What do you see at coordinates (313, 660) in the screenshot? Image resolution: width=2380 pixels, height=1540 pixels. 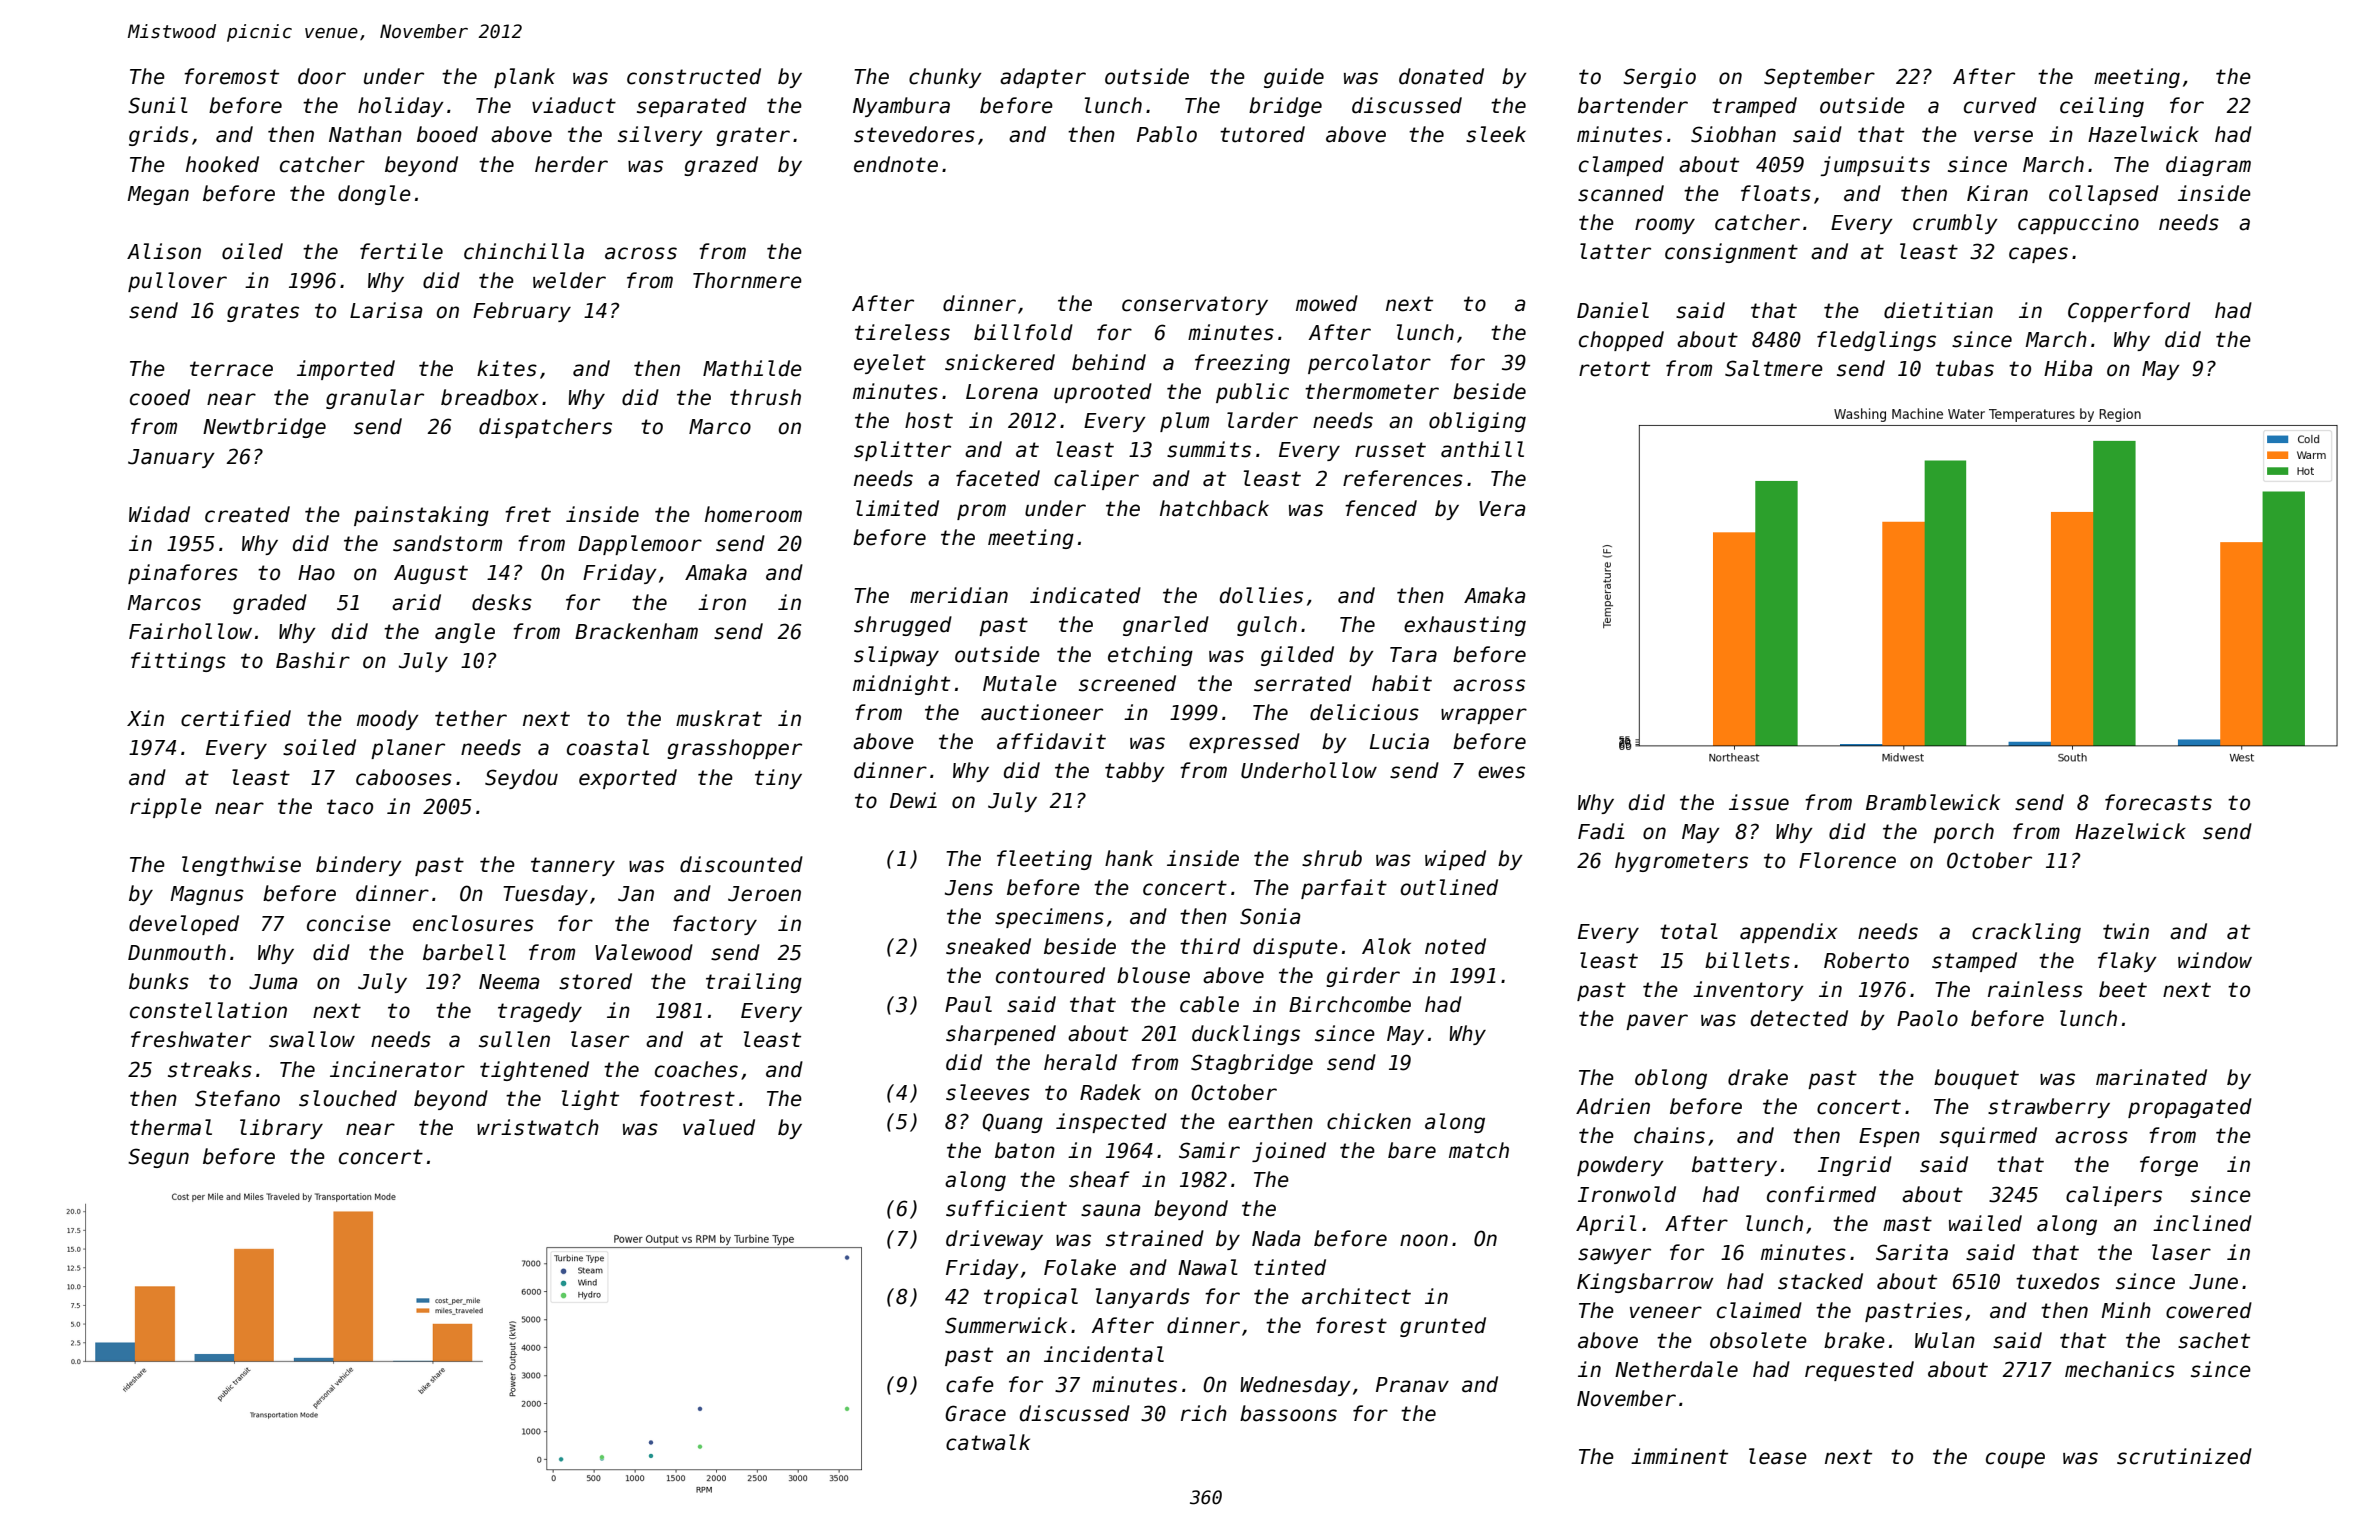 I see `Bashir` at bounding box center [313, 660].
